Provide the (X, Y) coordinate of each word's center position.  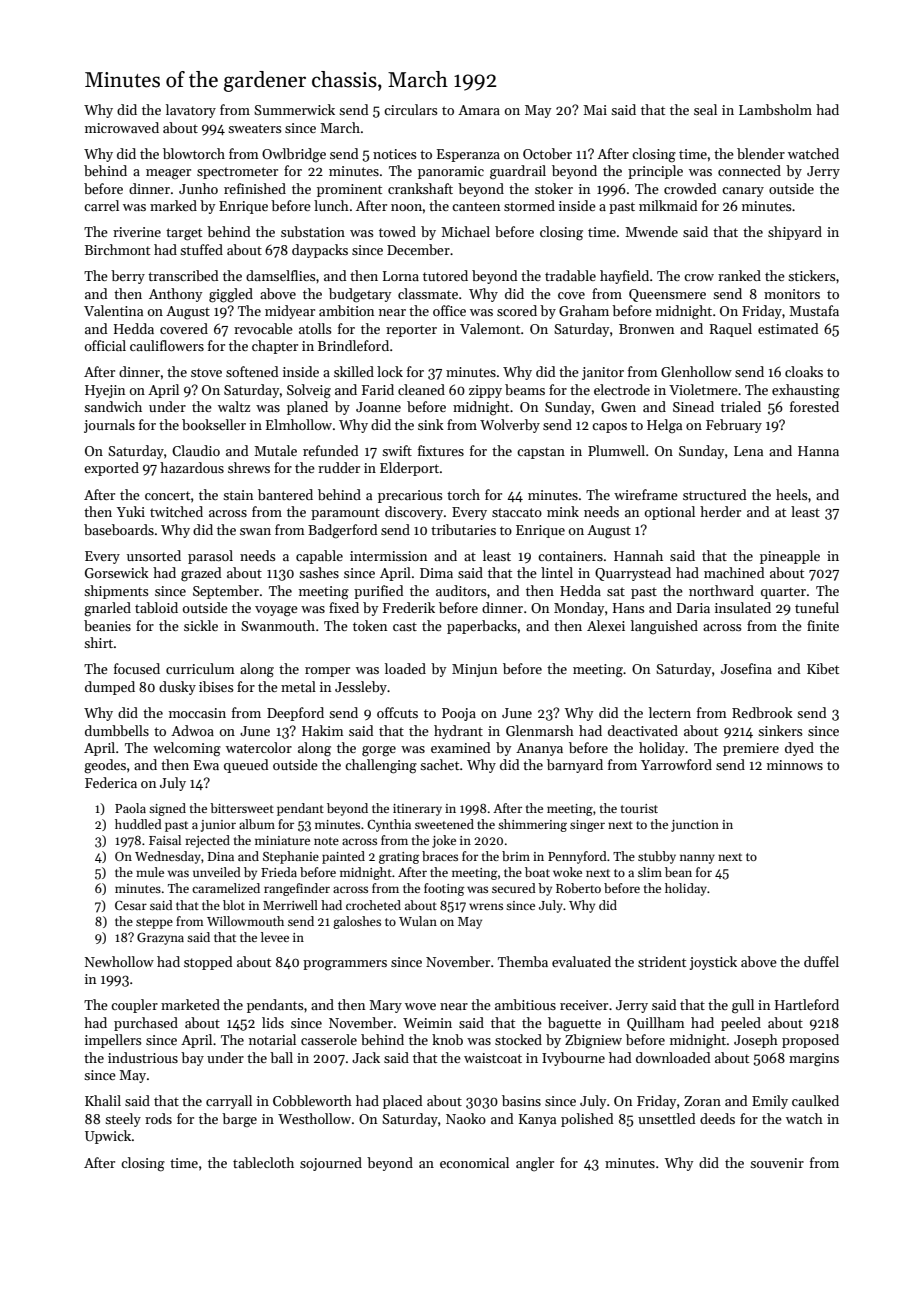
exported (111, 469)
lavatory (191, 111)
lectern (670, 712)
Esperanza (468, 155)
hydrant (458, 732)
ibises (216, 686)
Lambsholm (775, 109)
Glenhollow (696, 371)
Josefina (746, 668)
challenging (381, 766)
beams (525, 389)
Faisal (165, 840)
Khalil (103, 1100)
